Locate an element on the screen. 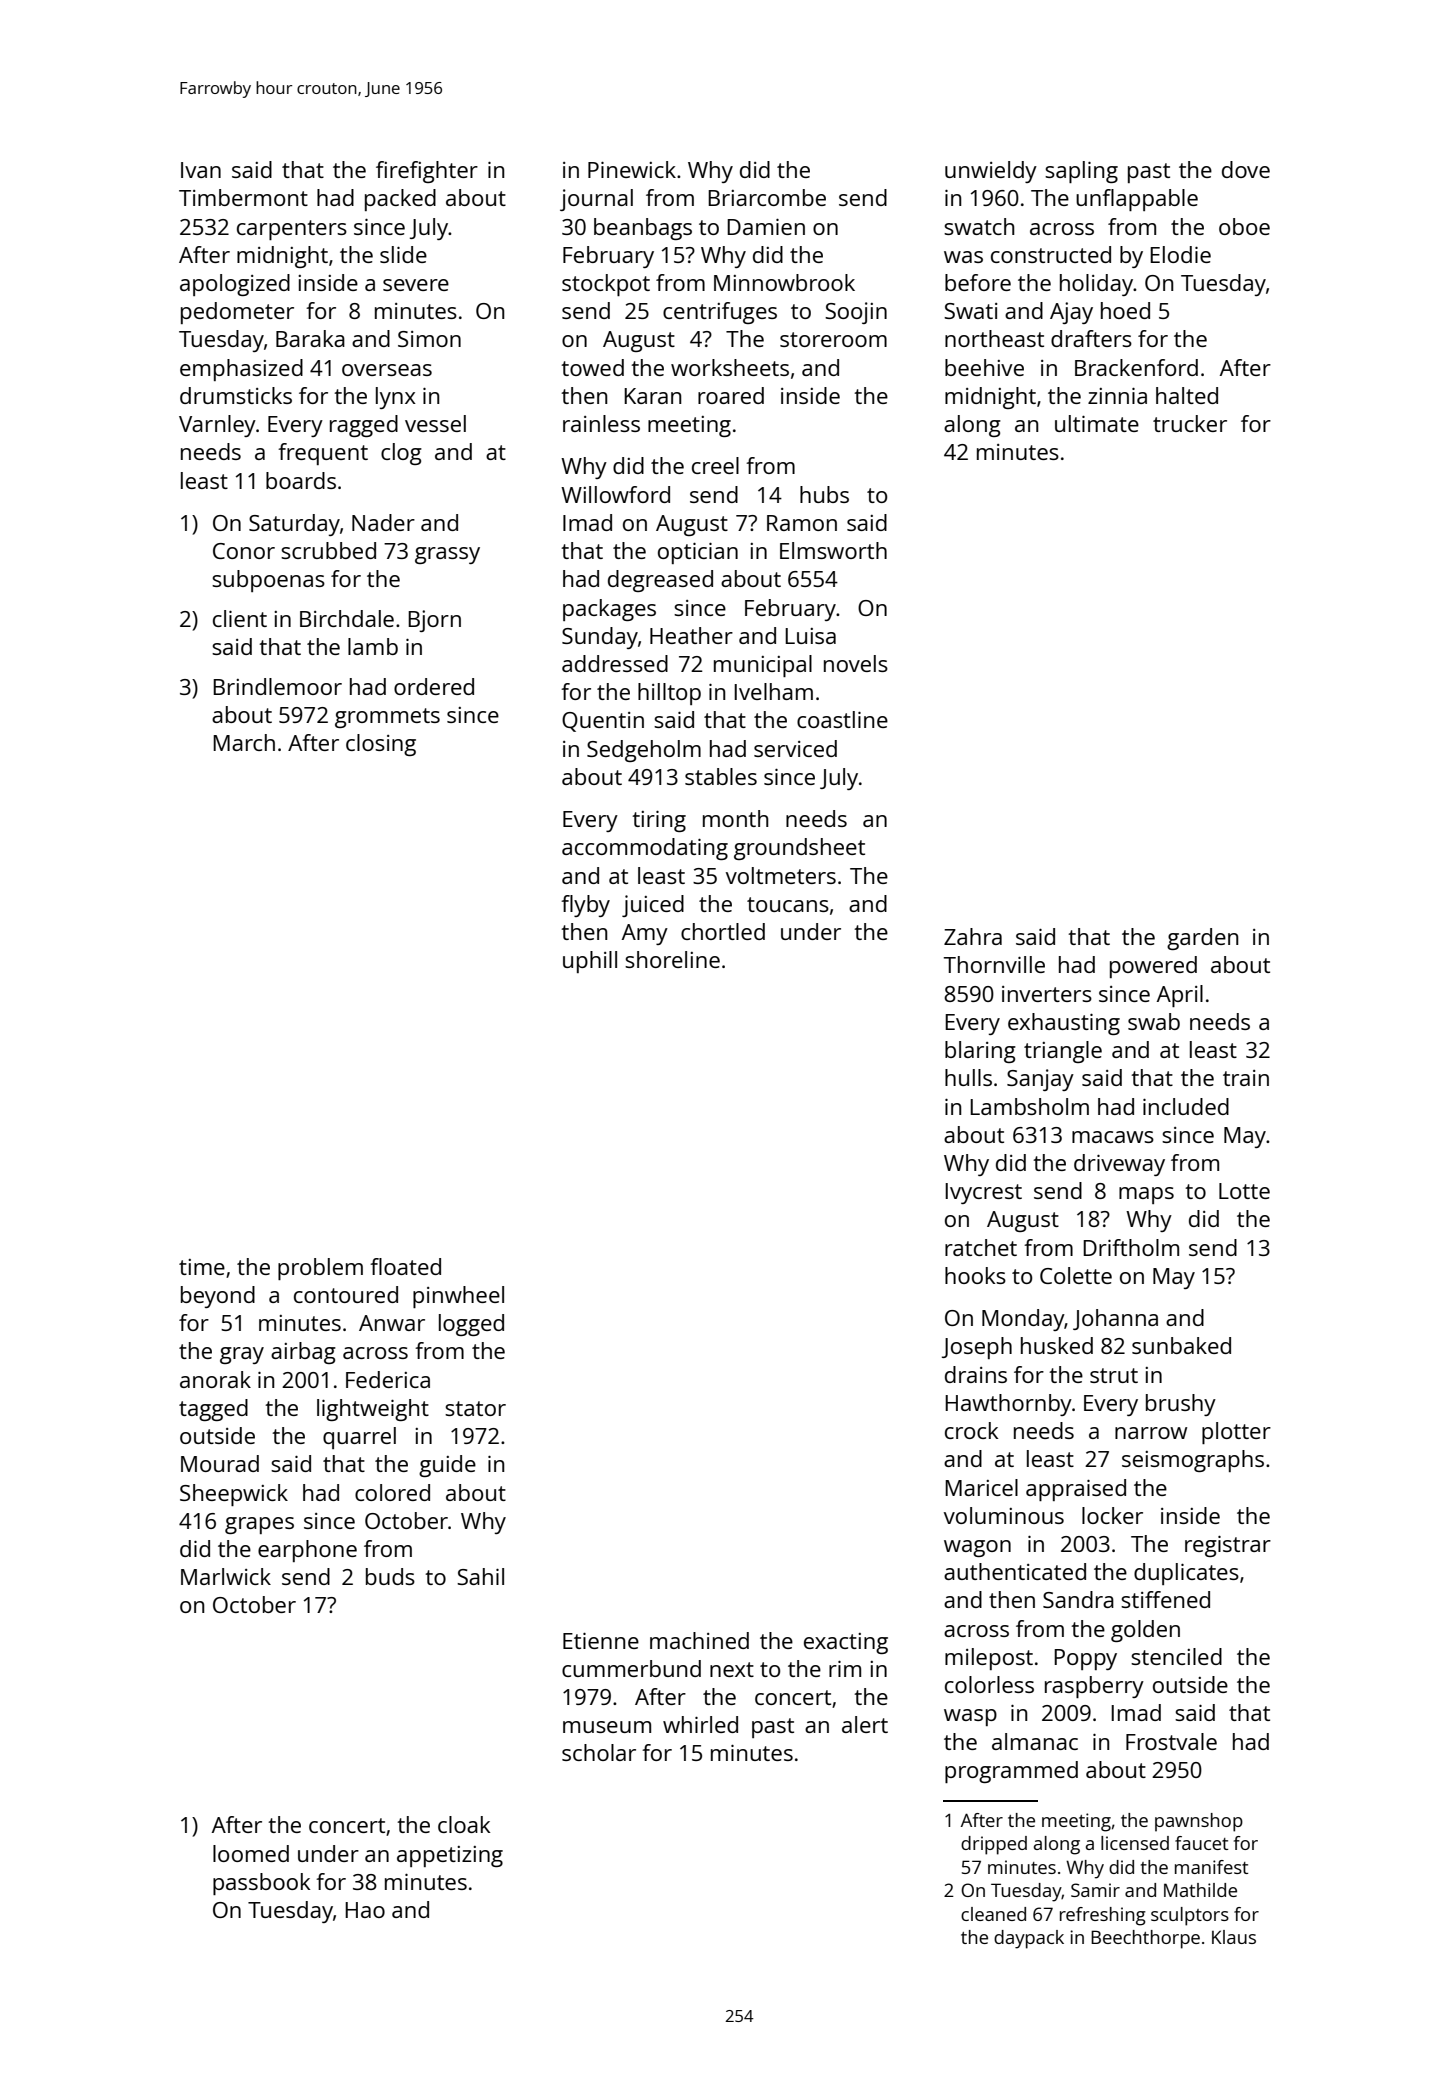 This screenshot has height=2100, width=1450. hooks is located at coordinates (975, 1275).
